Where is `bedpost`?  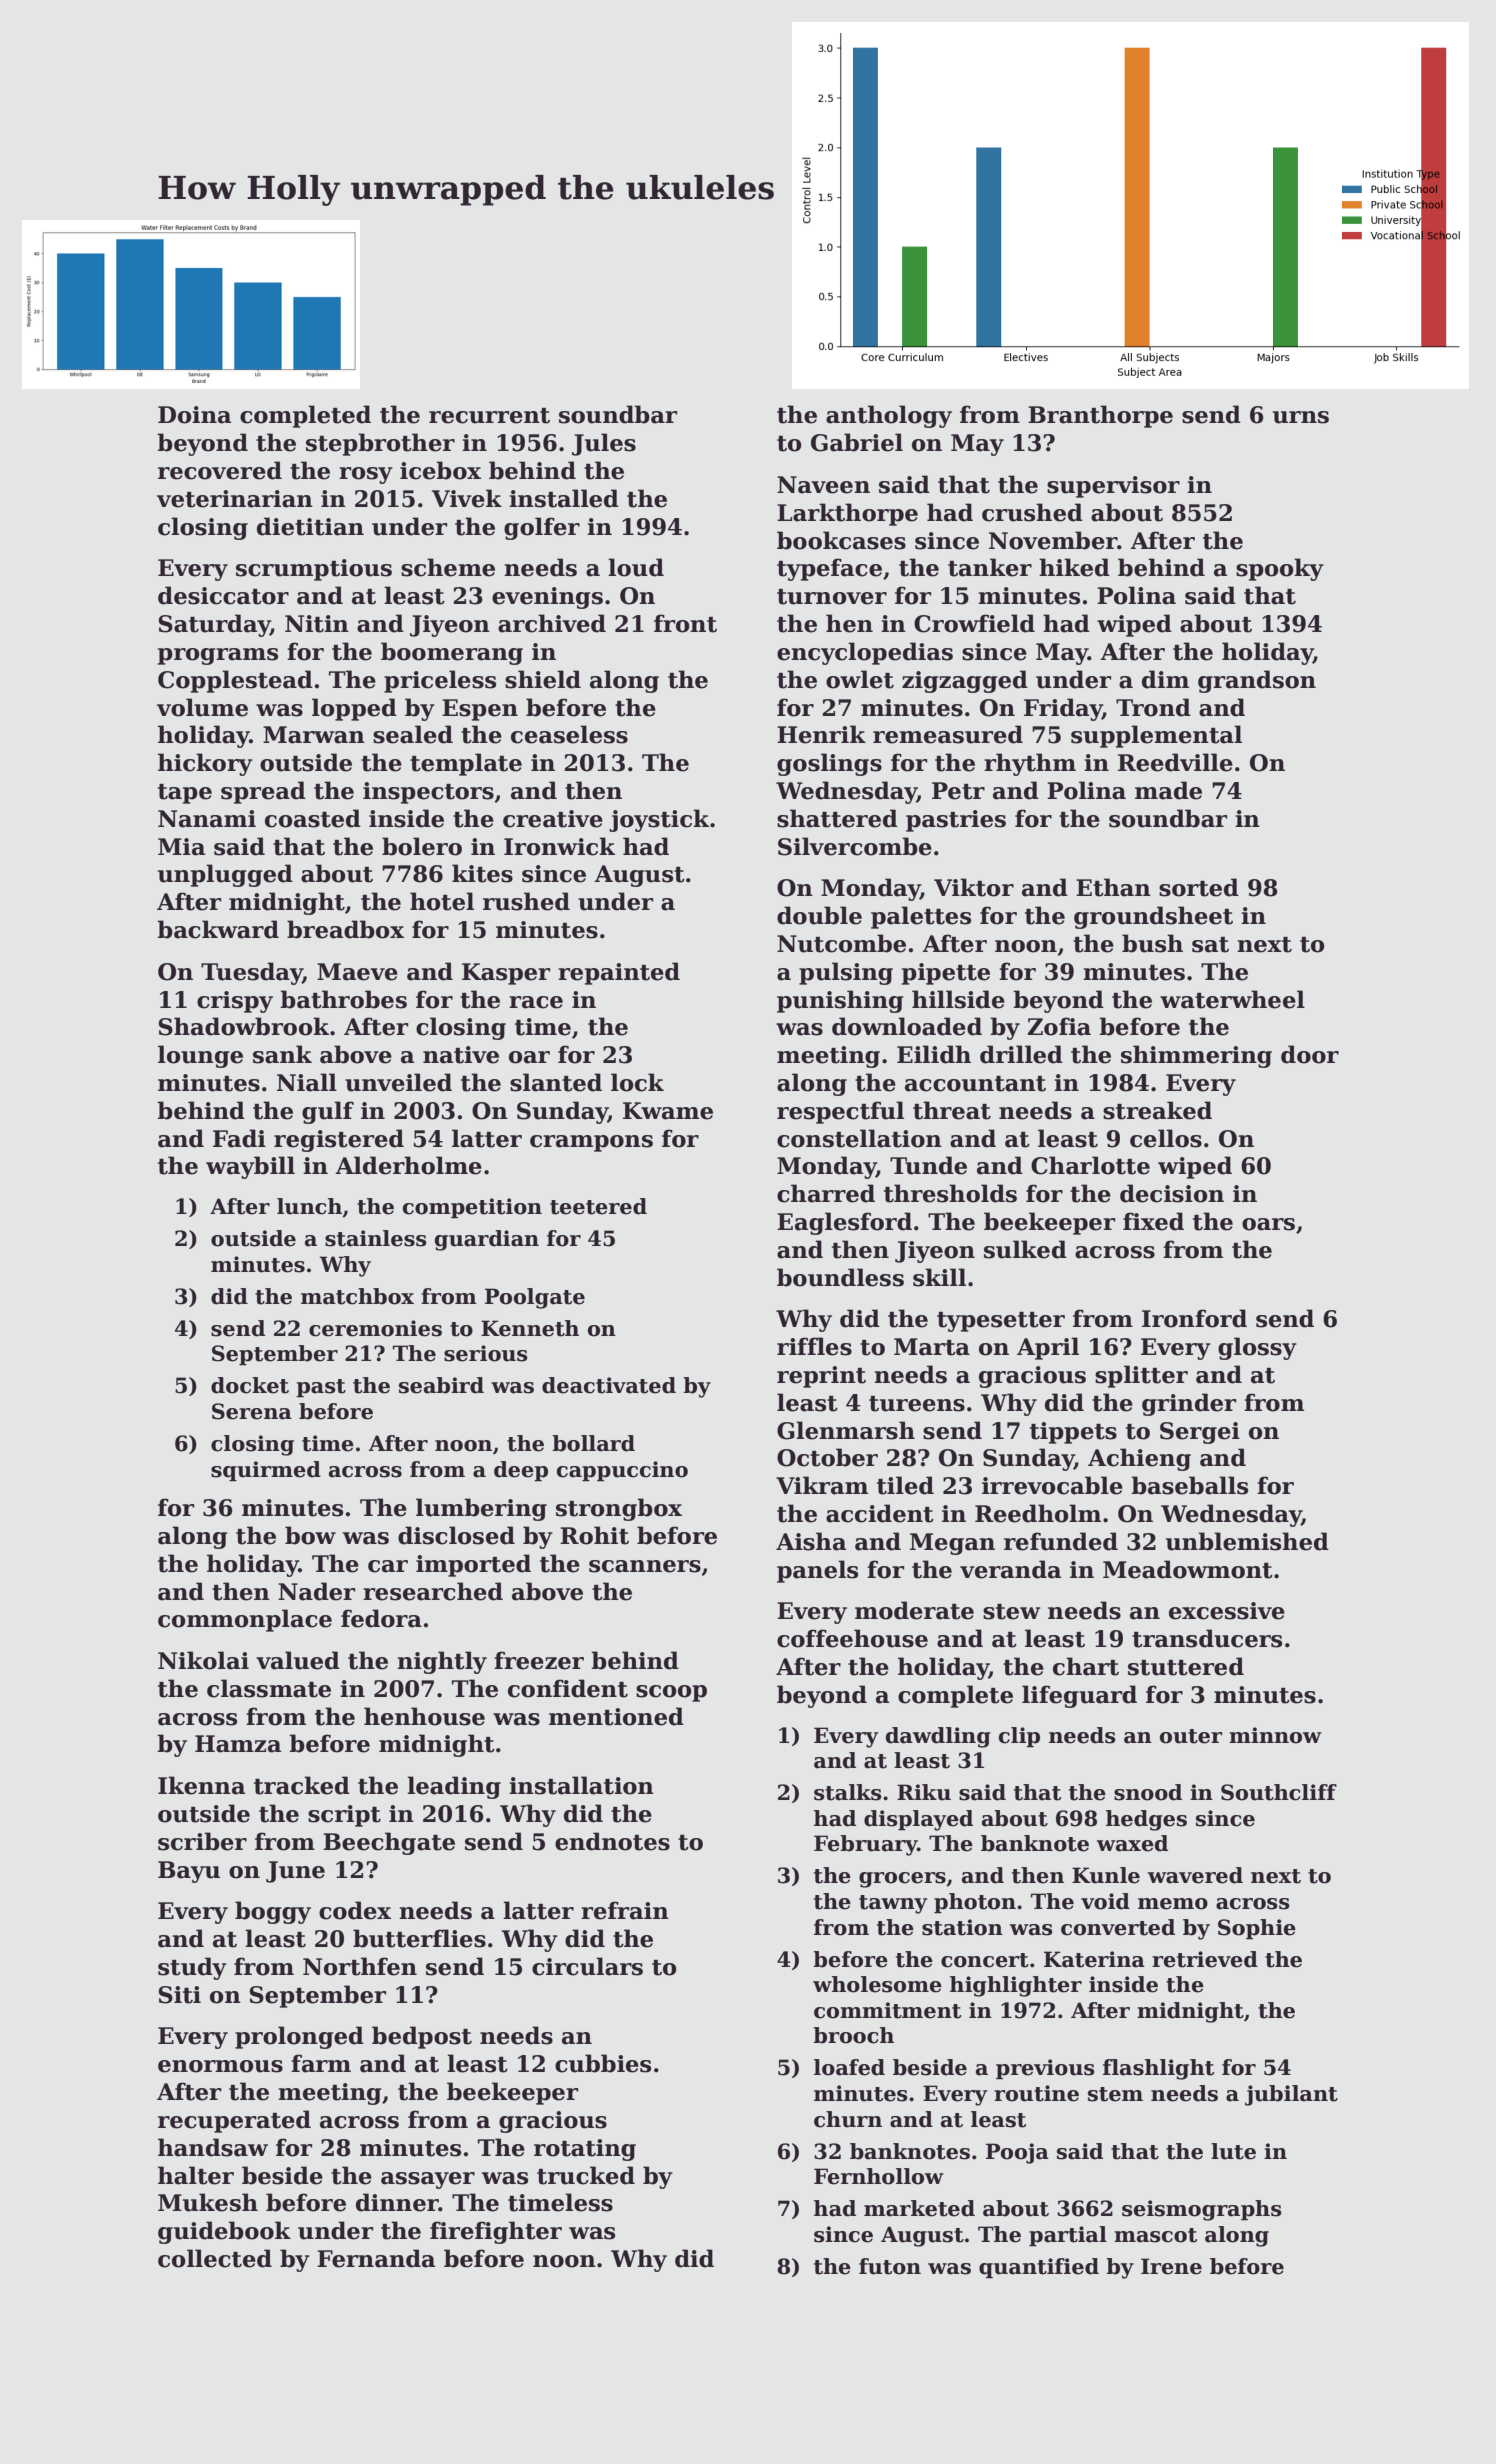
bedpost is located at coordinates (422, 2037).
